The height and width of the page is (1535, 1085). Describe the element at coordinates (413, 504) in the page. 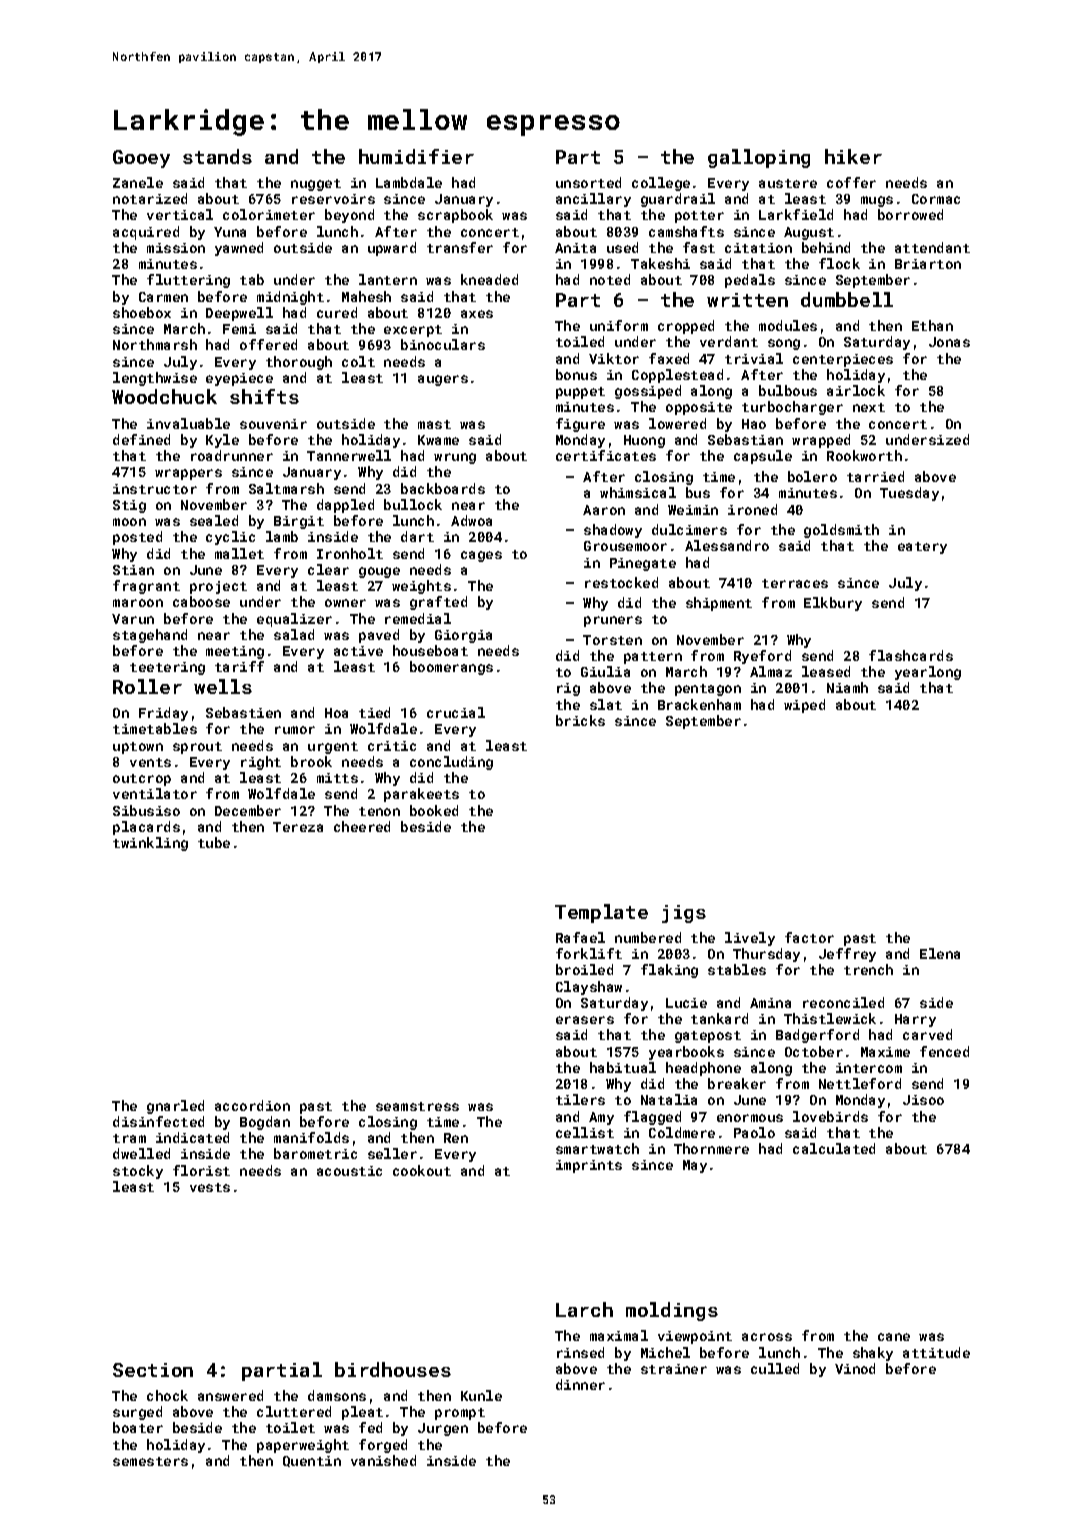

I see `bullock` at that location.
